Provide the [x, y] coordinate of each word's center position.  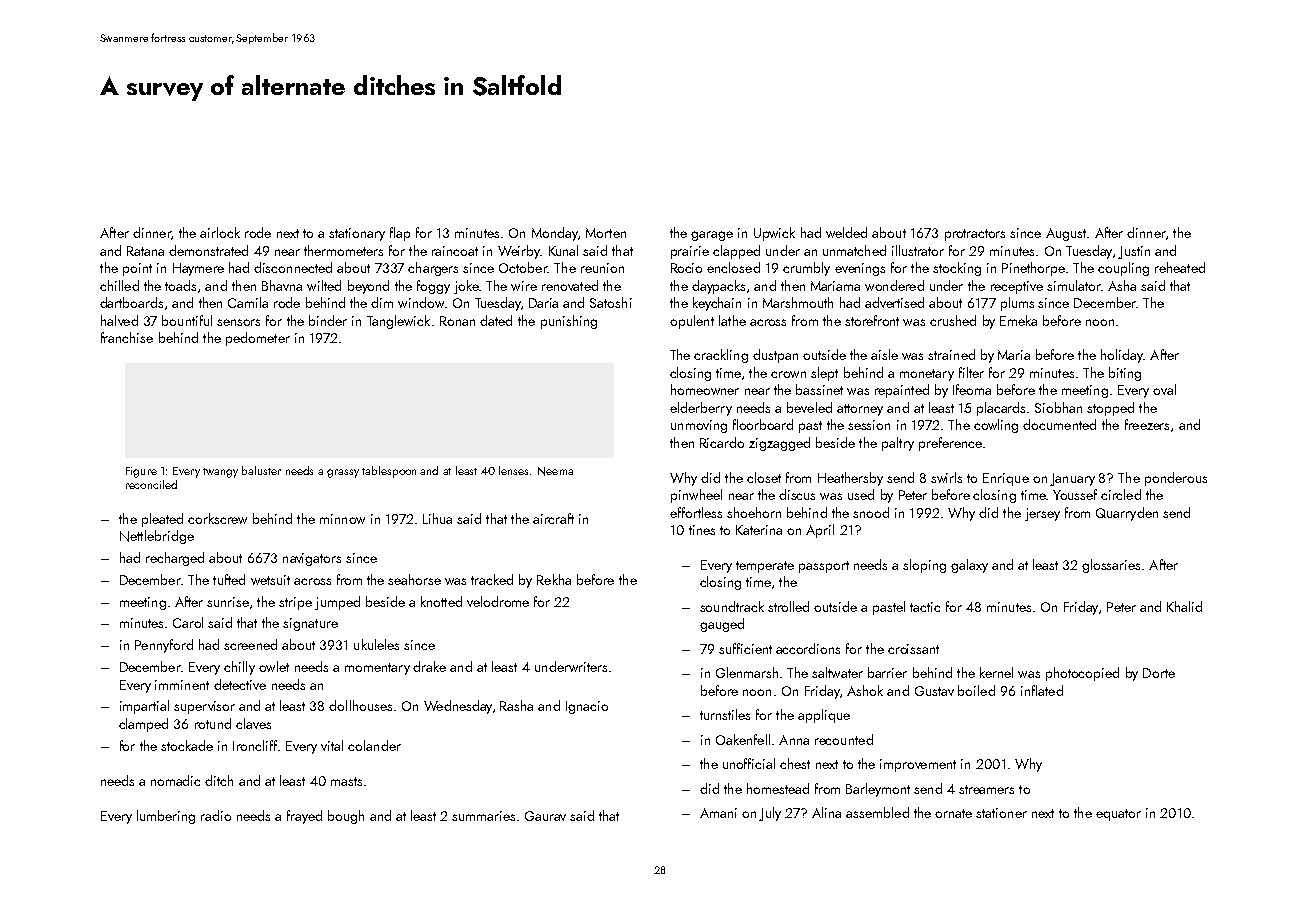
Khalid [1184, 606]
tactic [925, 607]
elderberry [701, 409]
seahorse [414, 579]
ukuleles [376, 644]
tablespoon [389, 472]
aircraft [553, 518]
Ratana [145, 251]
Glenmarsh [747, 672]
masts [346, 781]
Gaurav [545, 816]
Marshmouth [798, 302]
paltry [898, 444]
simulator [1074, 285]
